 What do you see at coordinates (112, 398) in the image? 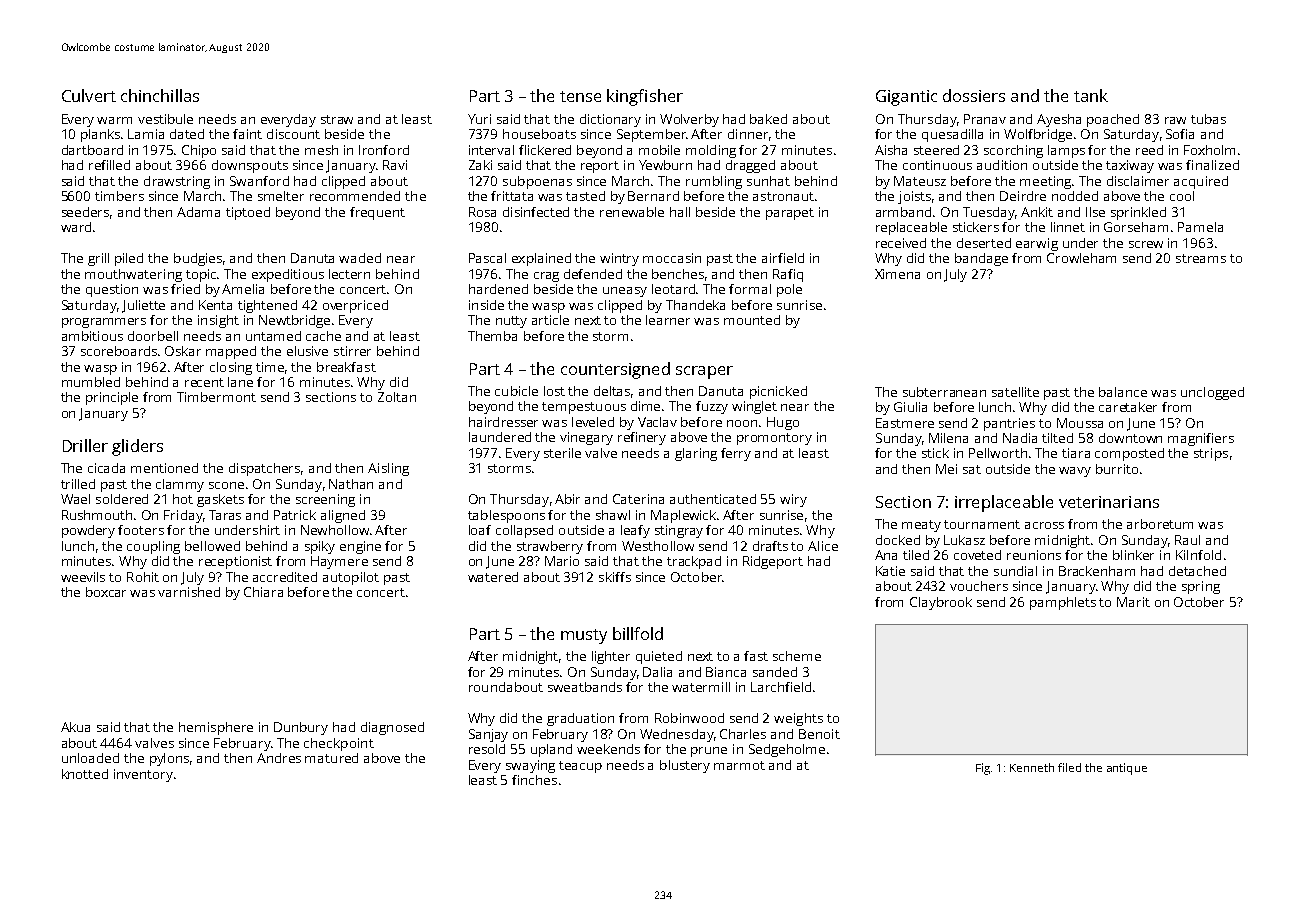
I see `principle` at bounding box center [112, 398].
